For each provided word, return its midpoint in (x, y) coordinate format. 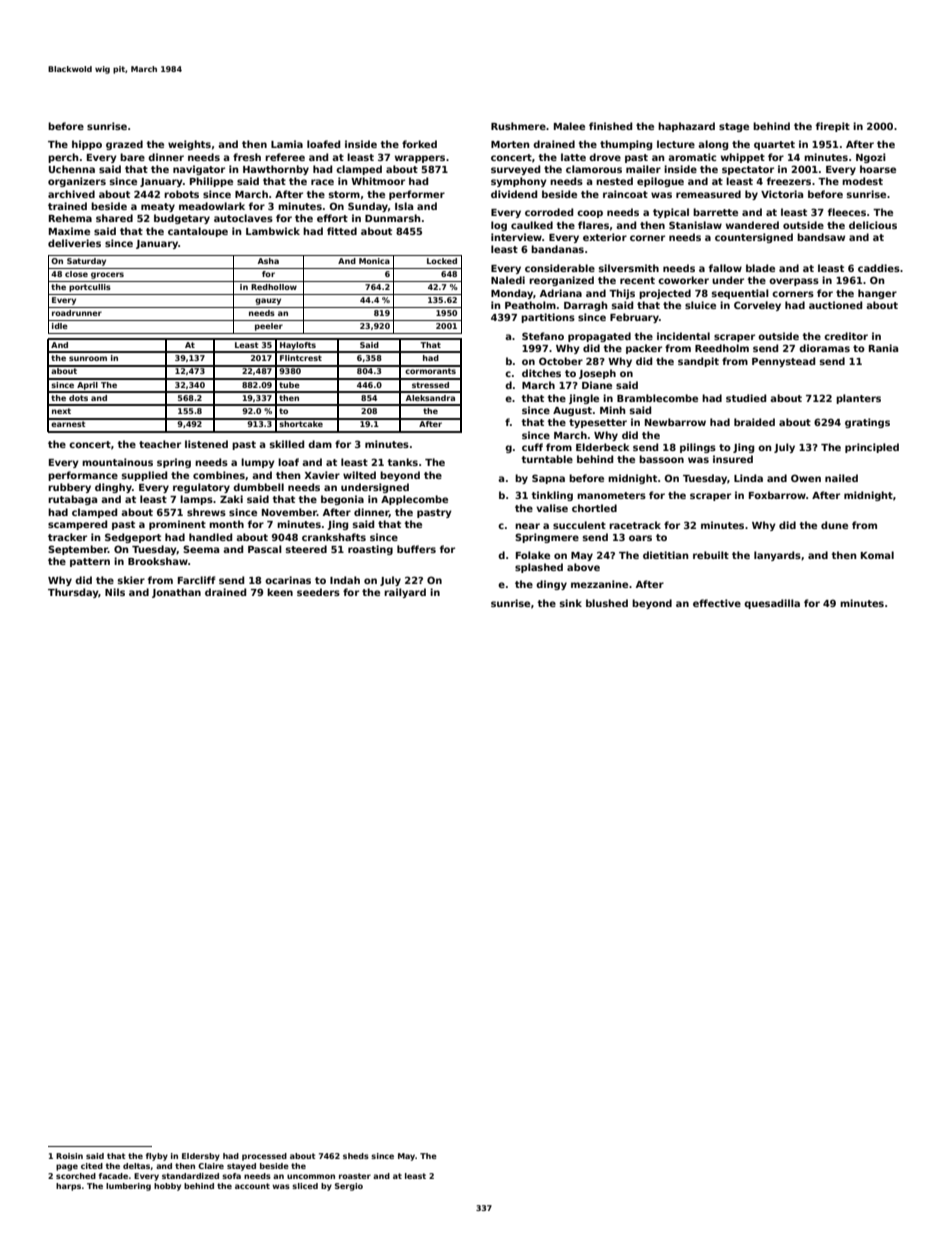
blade (760, 268)
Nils (115, 592)
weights (189, 145)
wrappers (420, 159)
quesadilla (772, 604)
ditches (541, 373)
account (252, 1186)
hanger (877, 294)
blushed (607, 603)
